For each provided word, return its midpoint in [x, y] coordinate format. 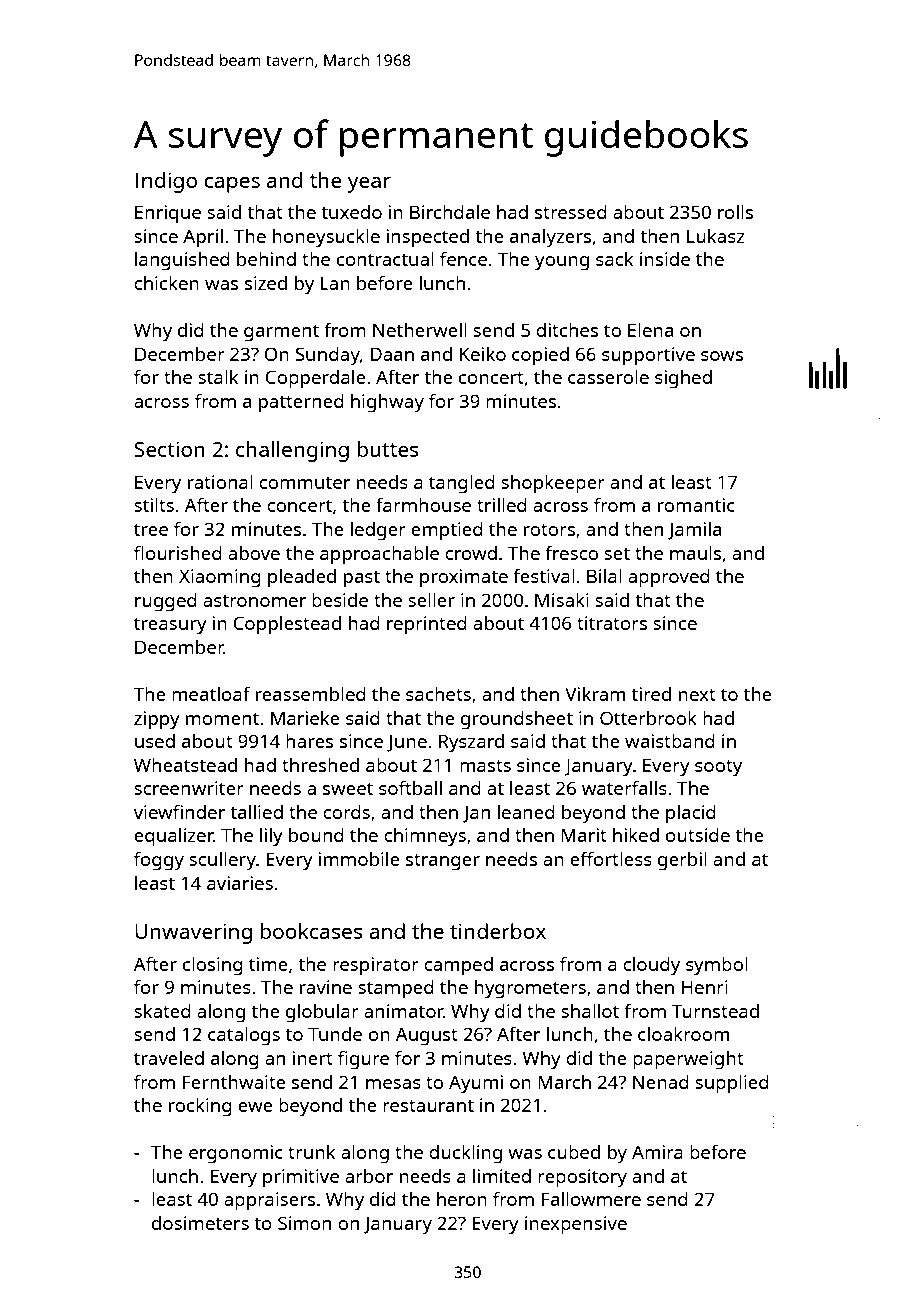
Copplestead [287, 625]
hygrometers [530, 989]
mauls [695, 553]
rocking [200, 1107]
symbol [717, 966]
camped [458, 966]
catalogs [244, 1036]
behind [266, 259]
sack [614, 259]
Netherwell [420, 330]
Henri [705, 987]
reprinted [427, 625]
